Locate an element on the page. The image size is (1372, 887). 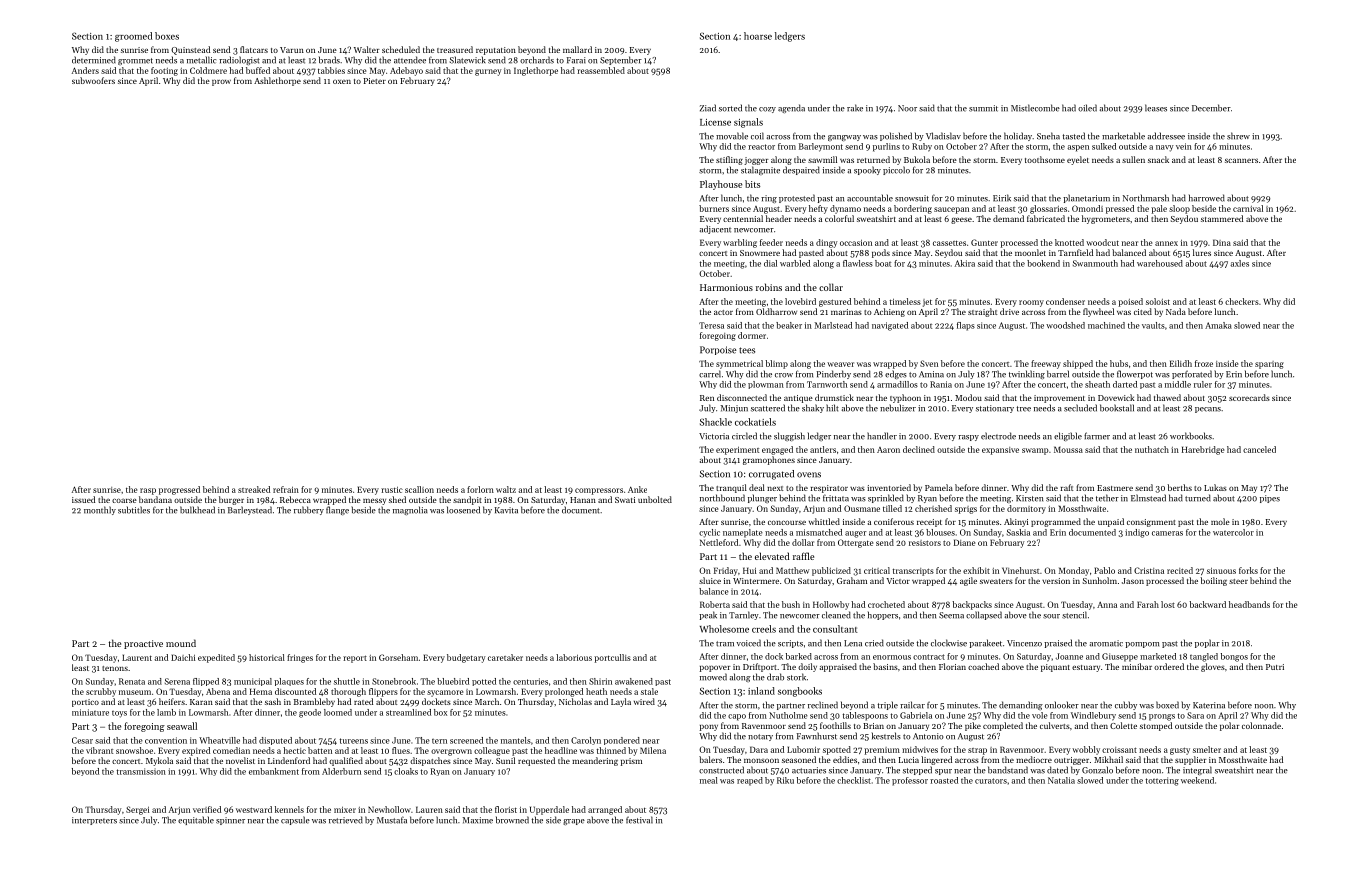
hoarse is located at coordinates (758, 36).
